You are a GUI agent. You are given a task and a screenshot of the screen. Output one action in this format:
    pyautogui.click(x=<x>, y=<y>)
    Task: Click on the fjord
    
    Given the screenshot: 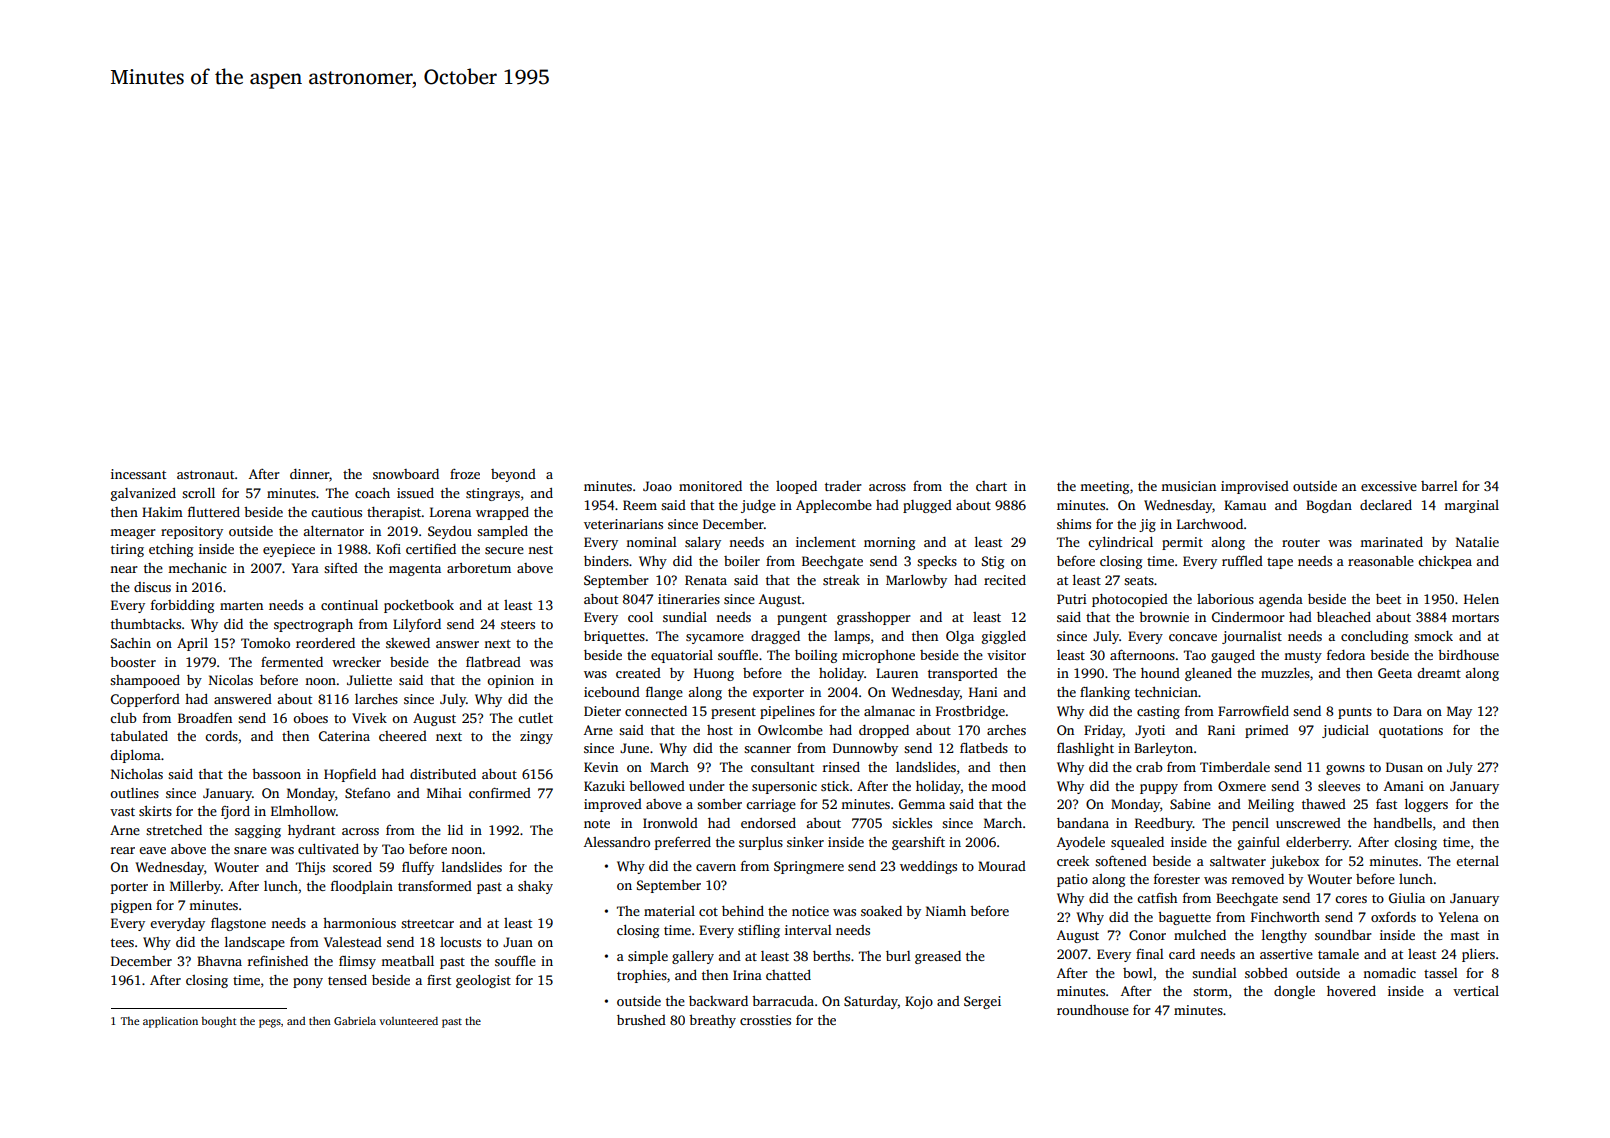 What is the action you would take?
    pyautogui.click(x=235, y=812)
